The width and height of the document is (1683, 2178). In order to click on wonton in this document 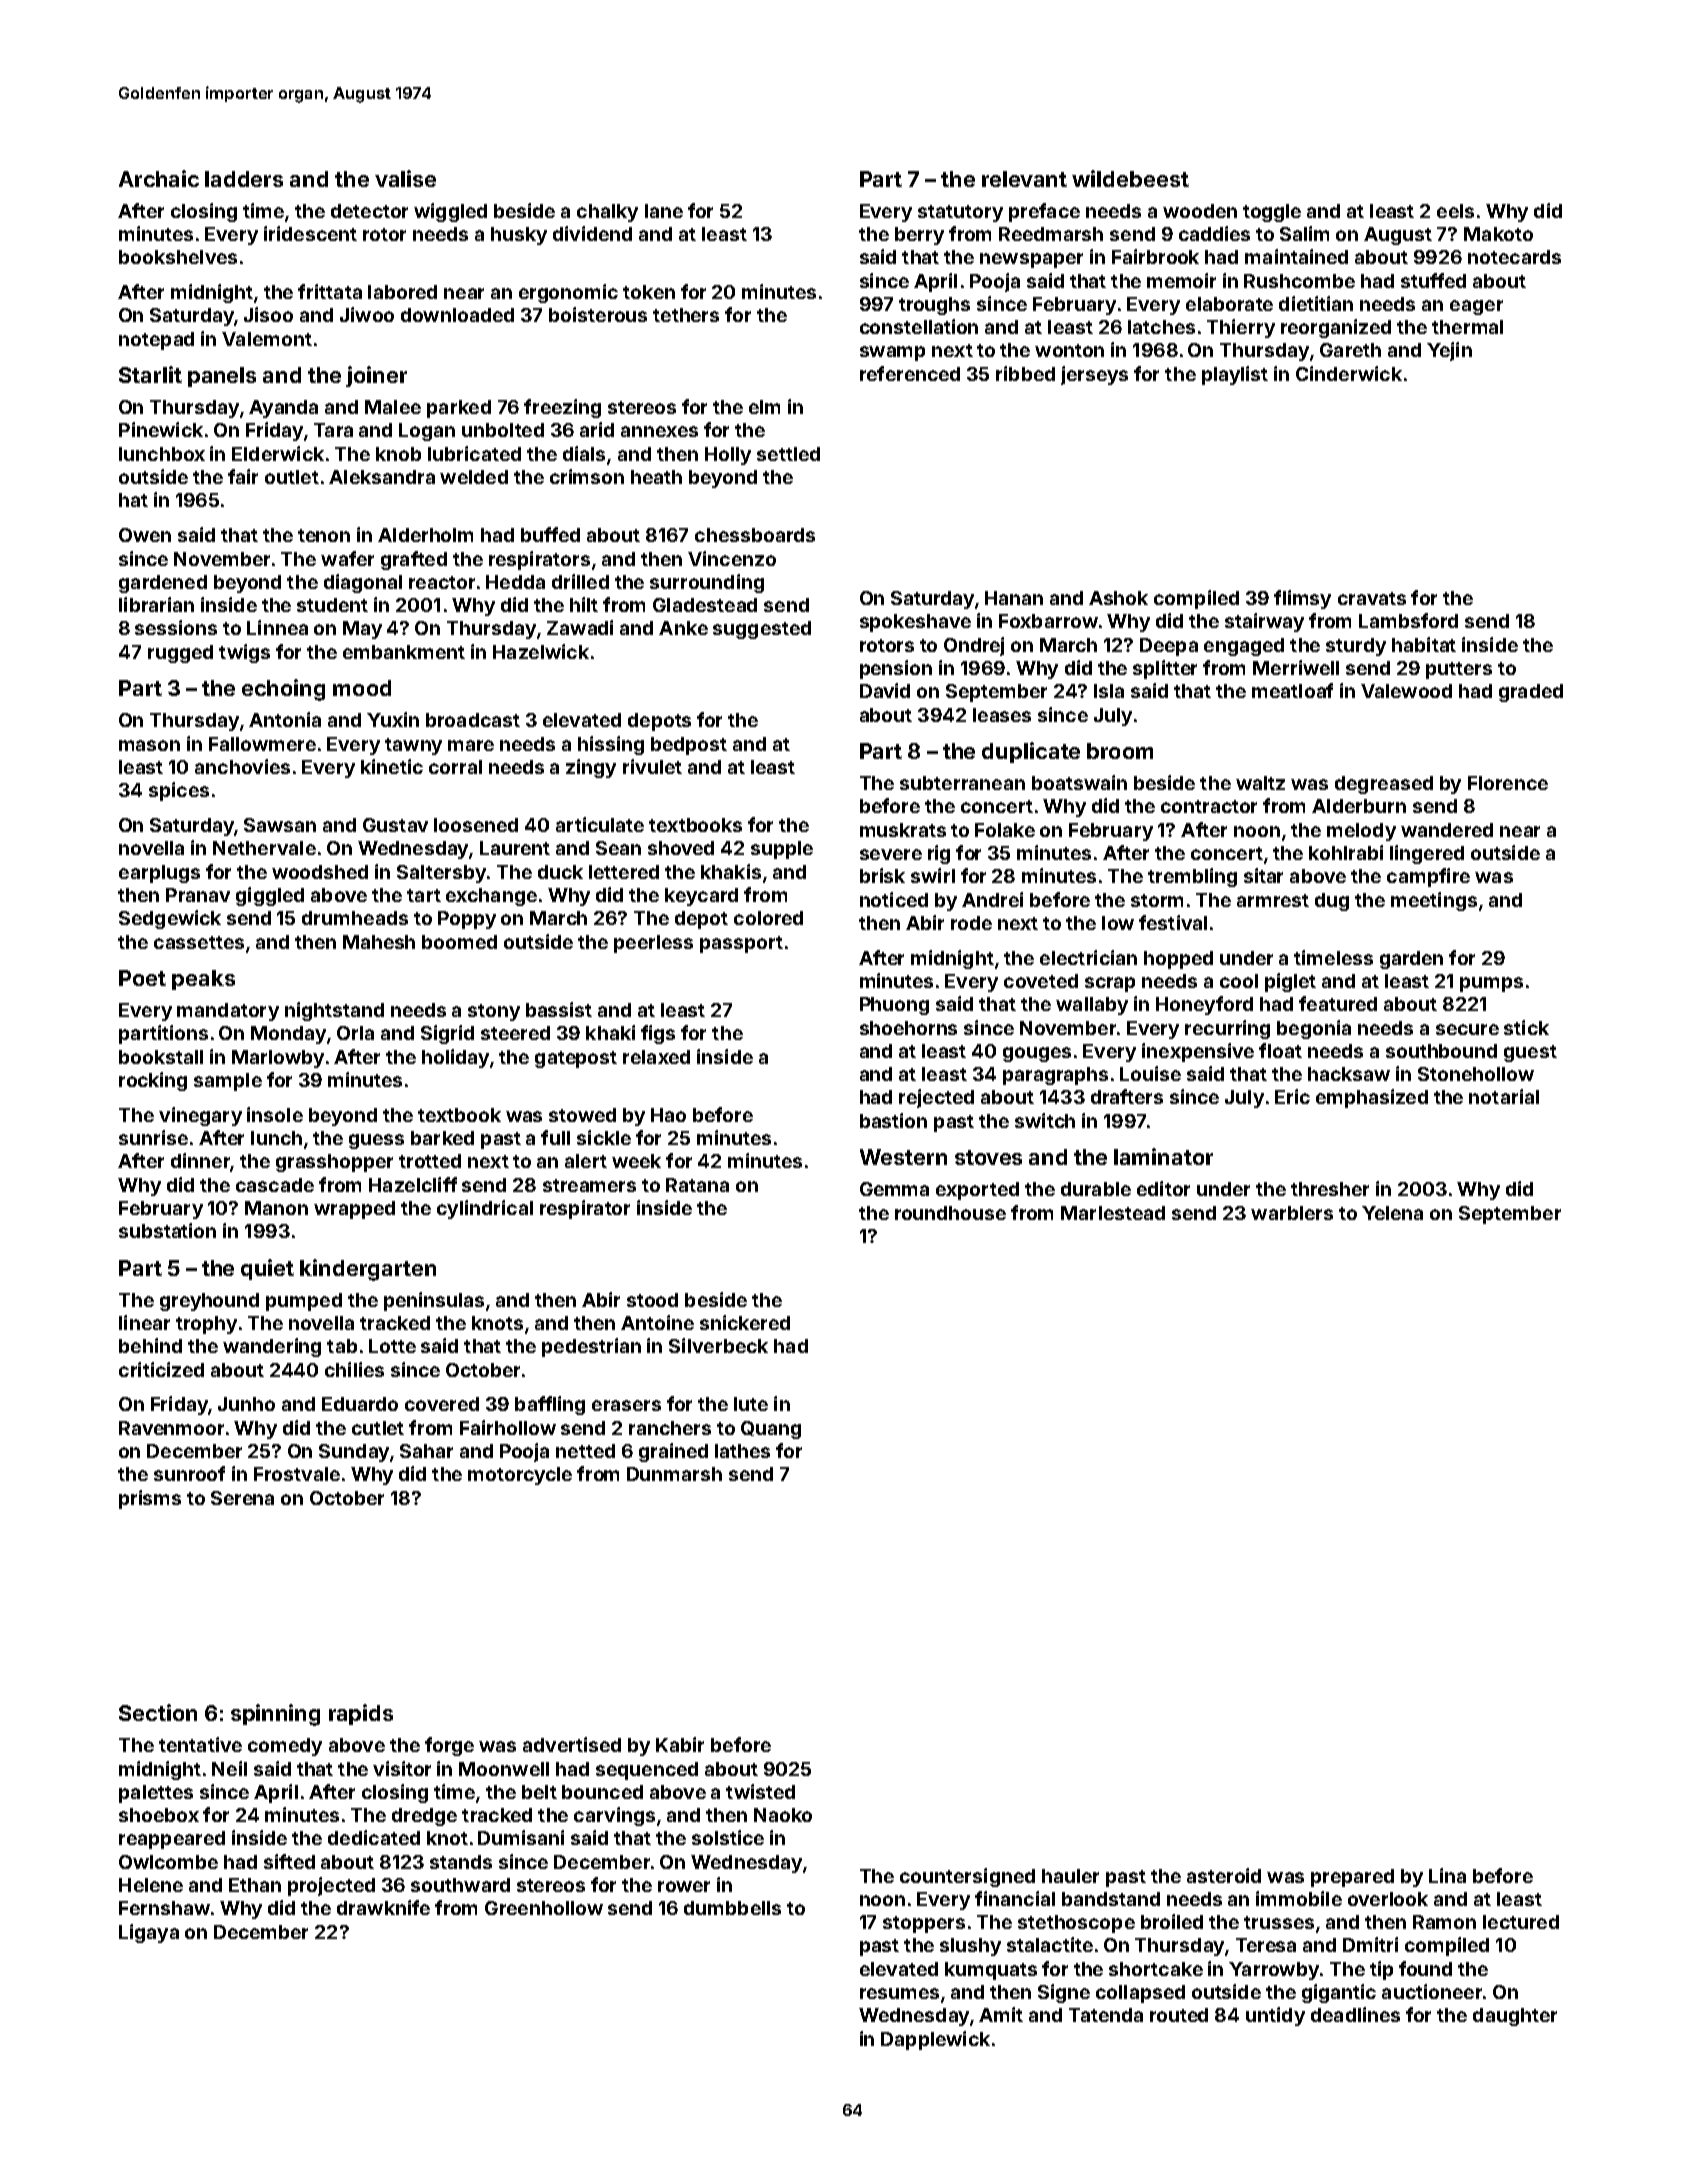, I will do `click(1069, 350)`.
